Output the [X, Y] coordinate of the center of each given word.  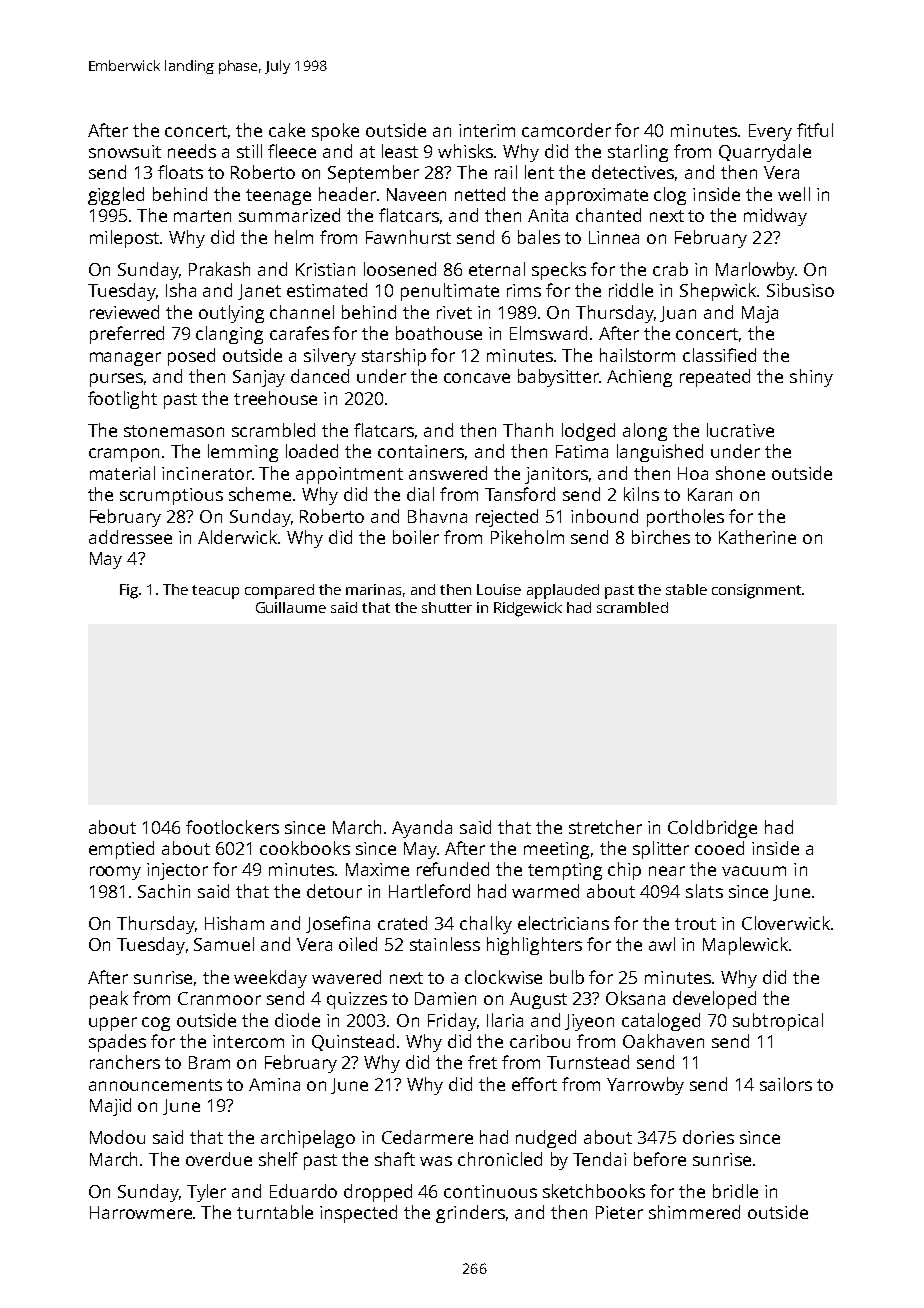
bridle [735, 1191]
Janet [259, 292]
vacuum [754, 871]
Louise [499, 589]
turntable [275, 1212]
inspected [358, 1214]
